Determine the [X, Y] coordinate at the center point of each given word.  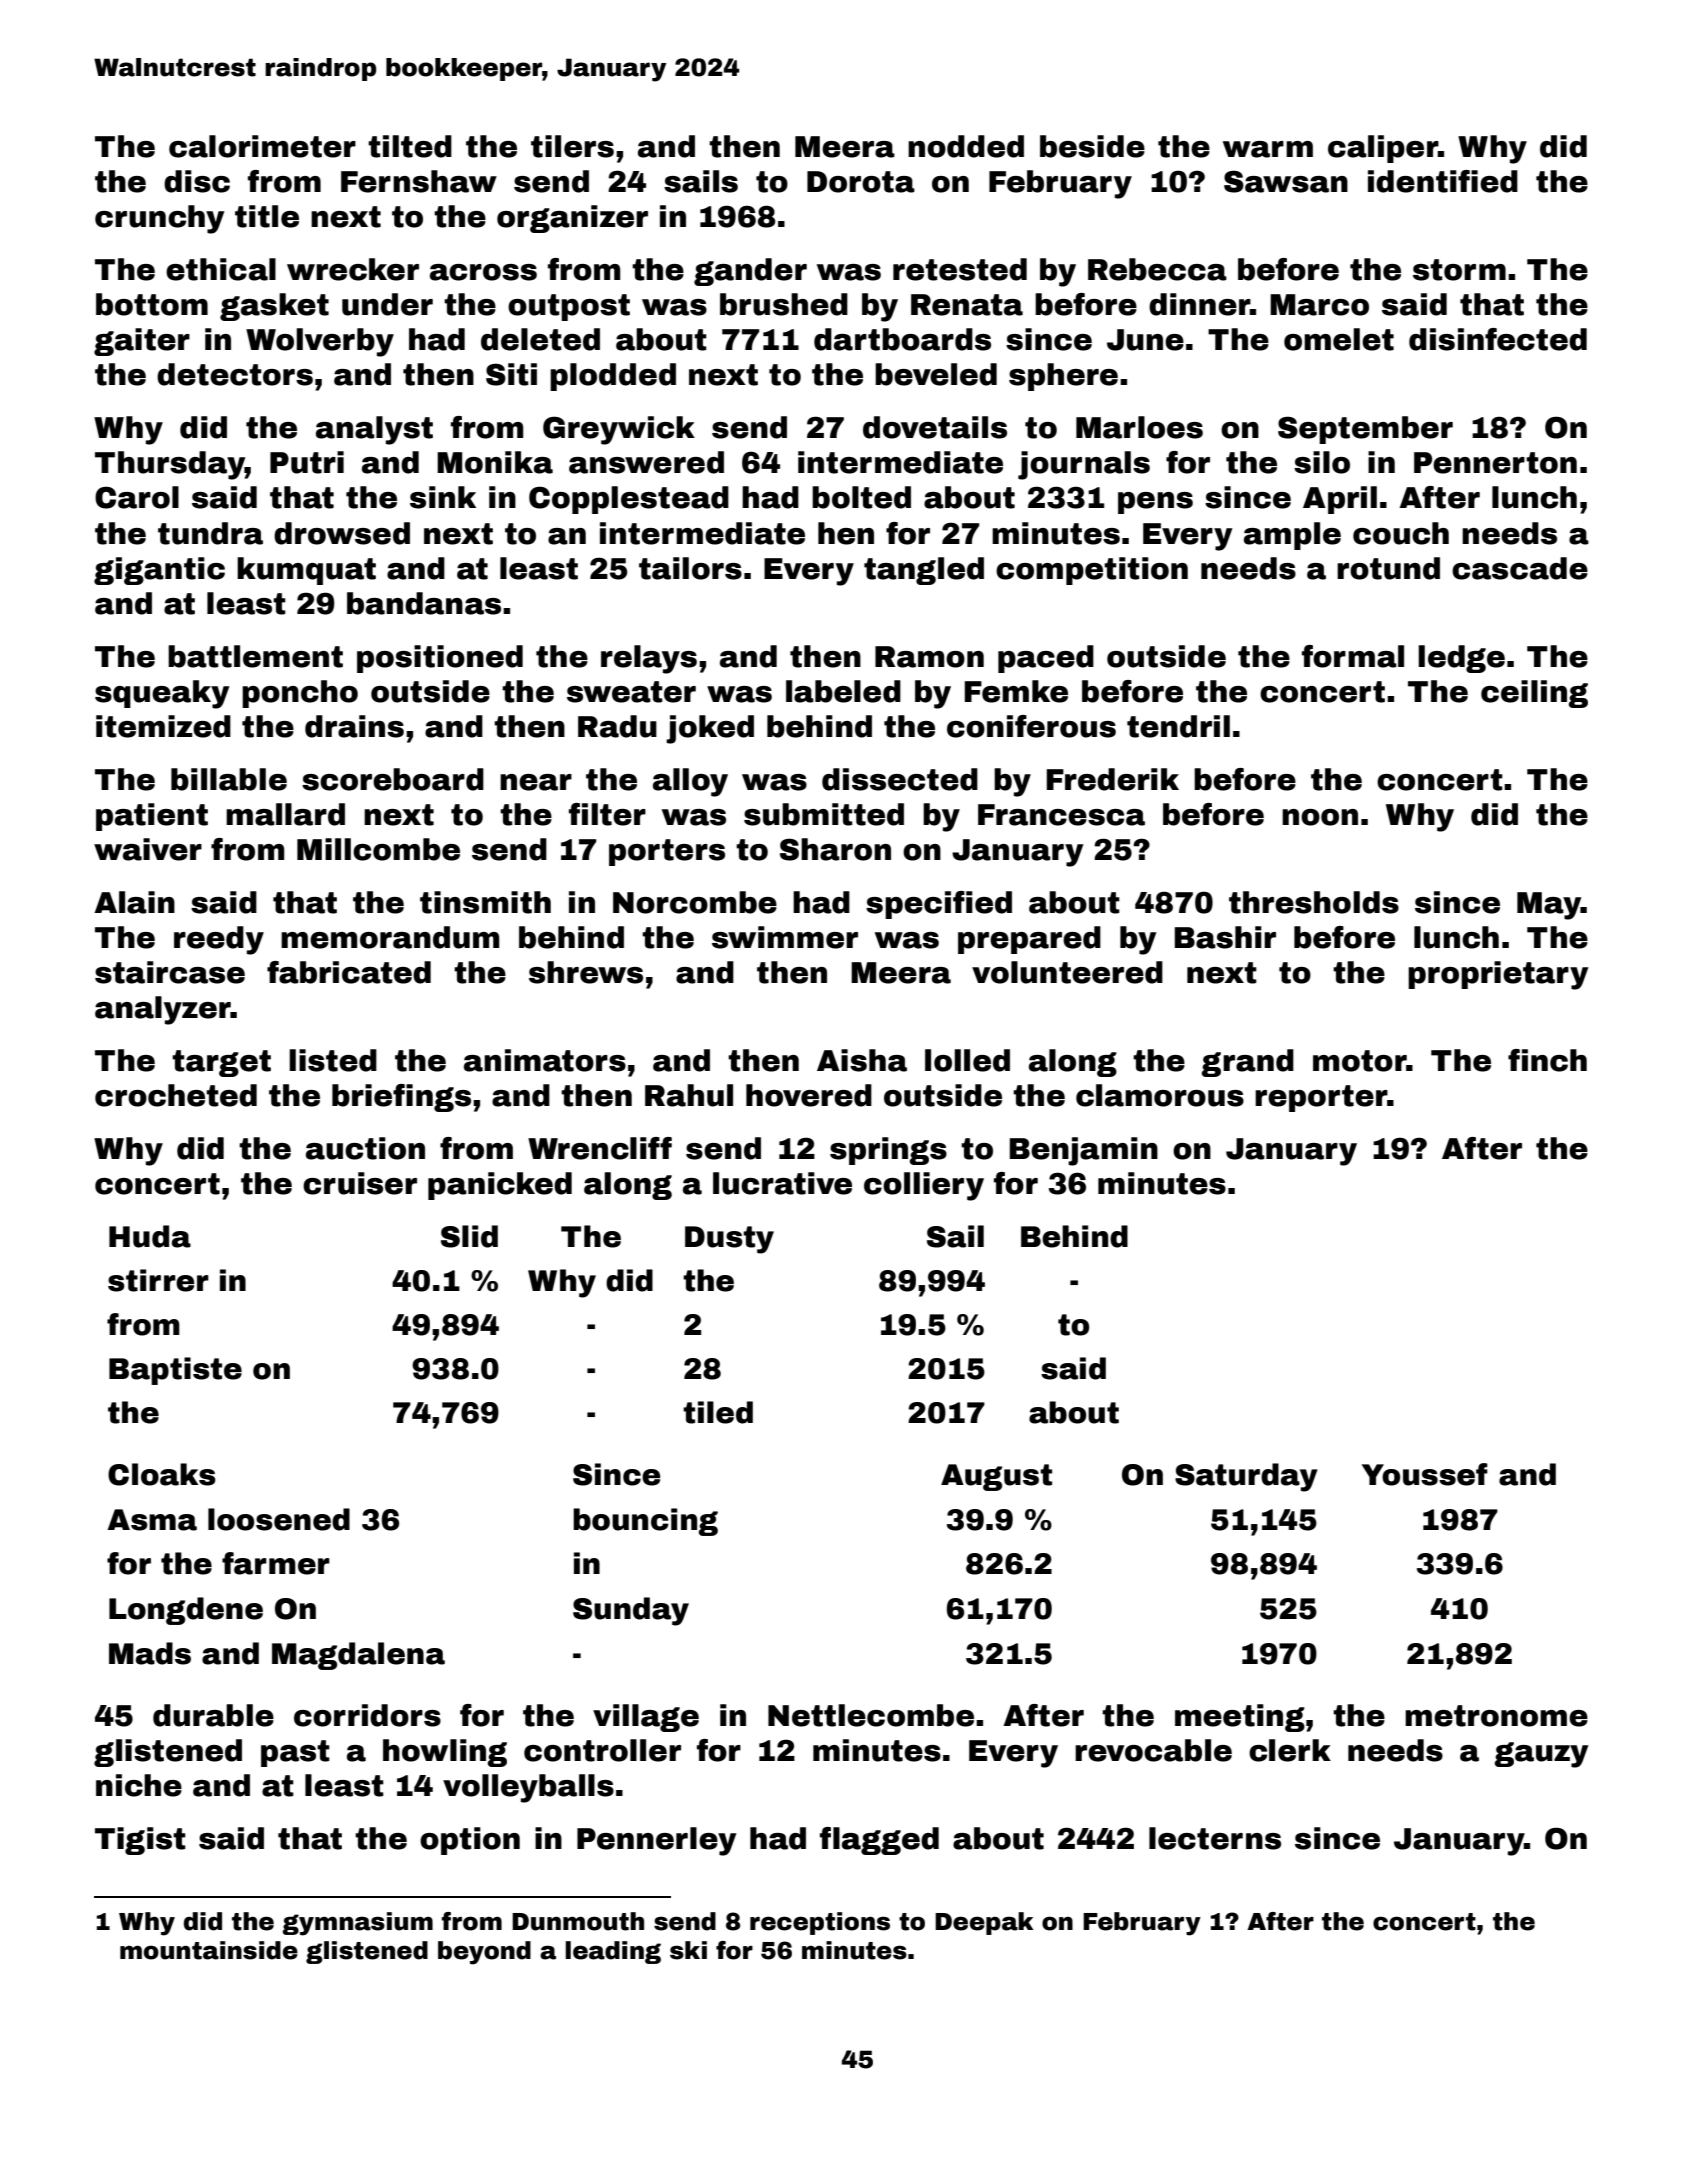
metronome [1496, 1716]
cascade [1520, 568]
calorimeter [262, 146]
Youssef [1425, 1474]
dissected [900, 779]
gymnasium [357, 1924]
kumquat [306, 571]
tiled [718, 1412]
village [646, 1718]
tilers [572, 146]
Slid [469, 1236]
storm [1459, 270]
